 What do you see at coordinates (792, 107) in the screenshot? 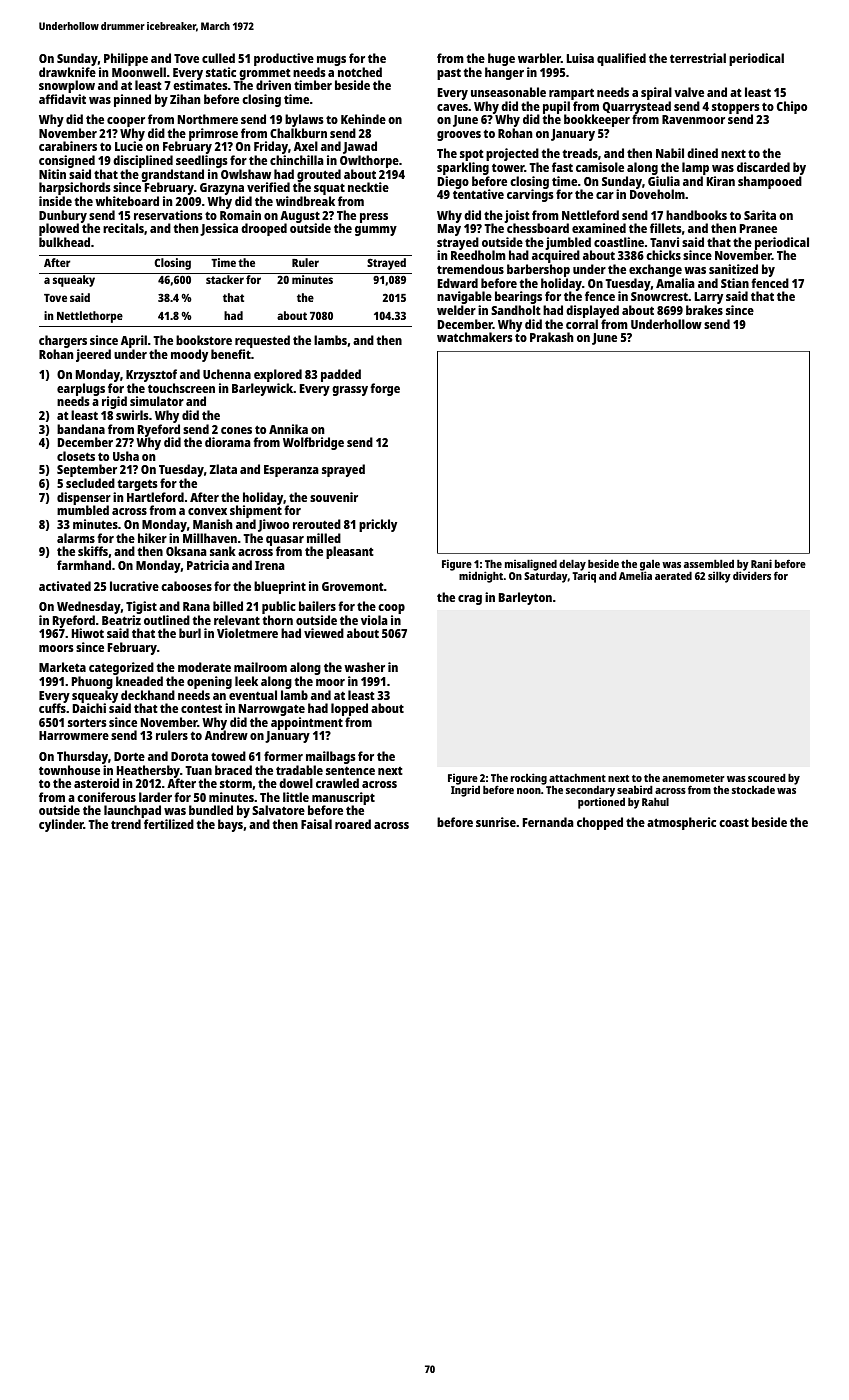
I see `Chipo` at bounding box center [792, 107].
